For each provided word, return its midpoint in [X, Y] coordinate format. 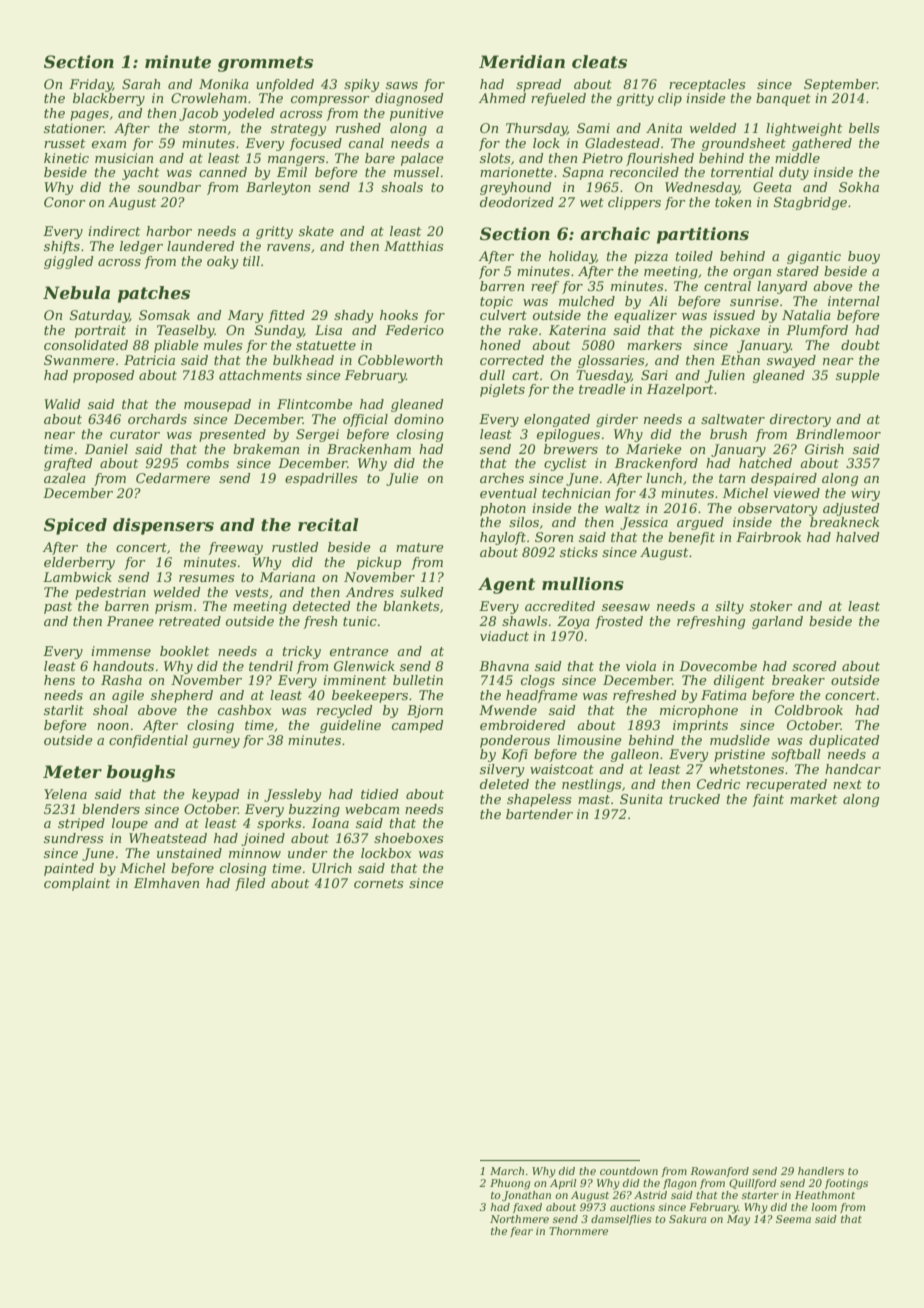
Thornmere [578, 1231]
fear [521, 1232]
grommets [265, 64]
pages [89, 116]
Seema [793, 1219]
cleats [599, 62]
